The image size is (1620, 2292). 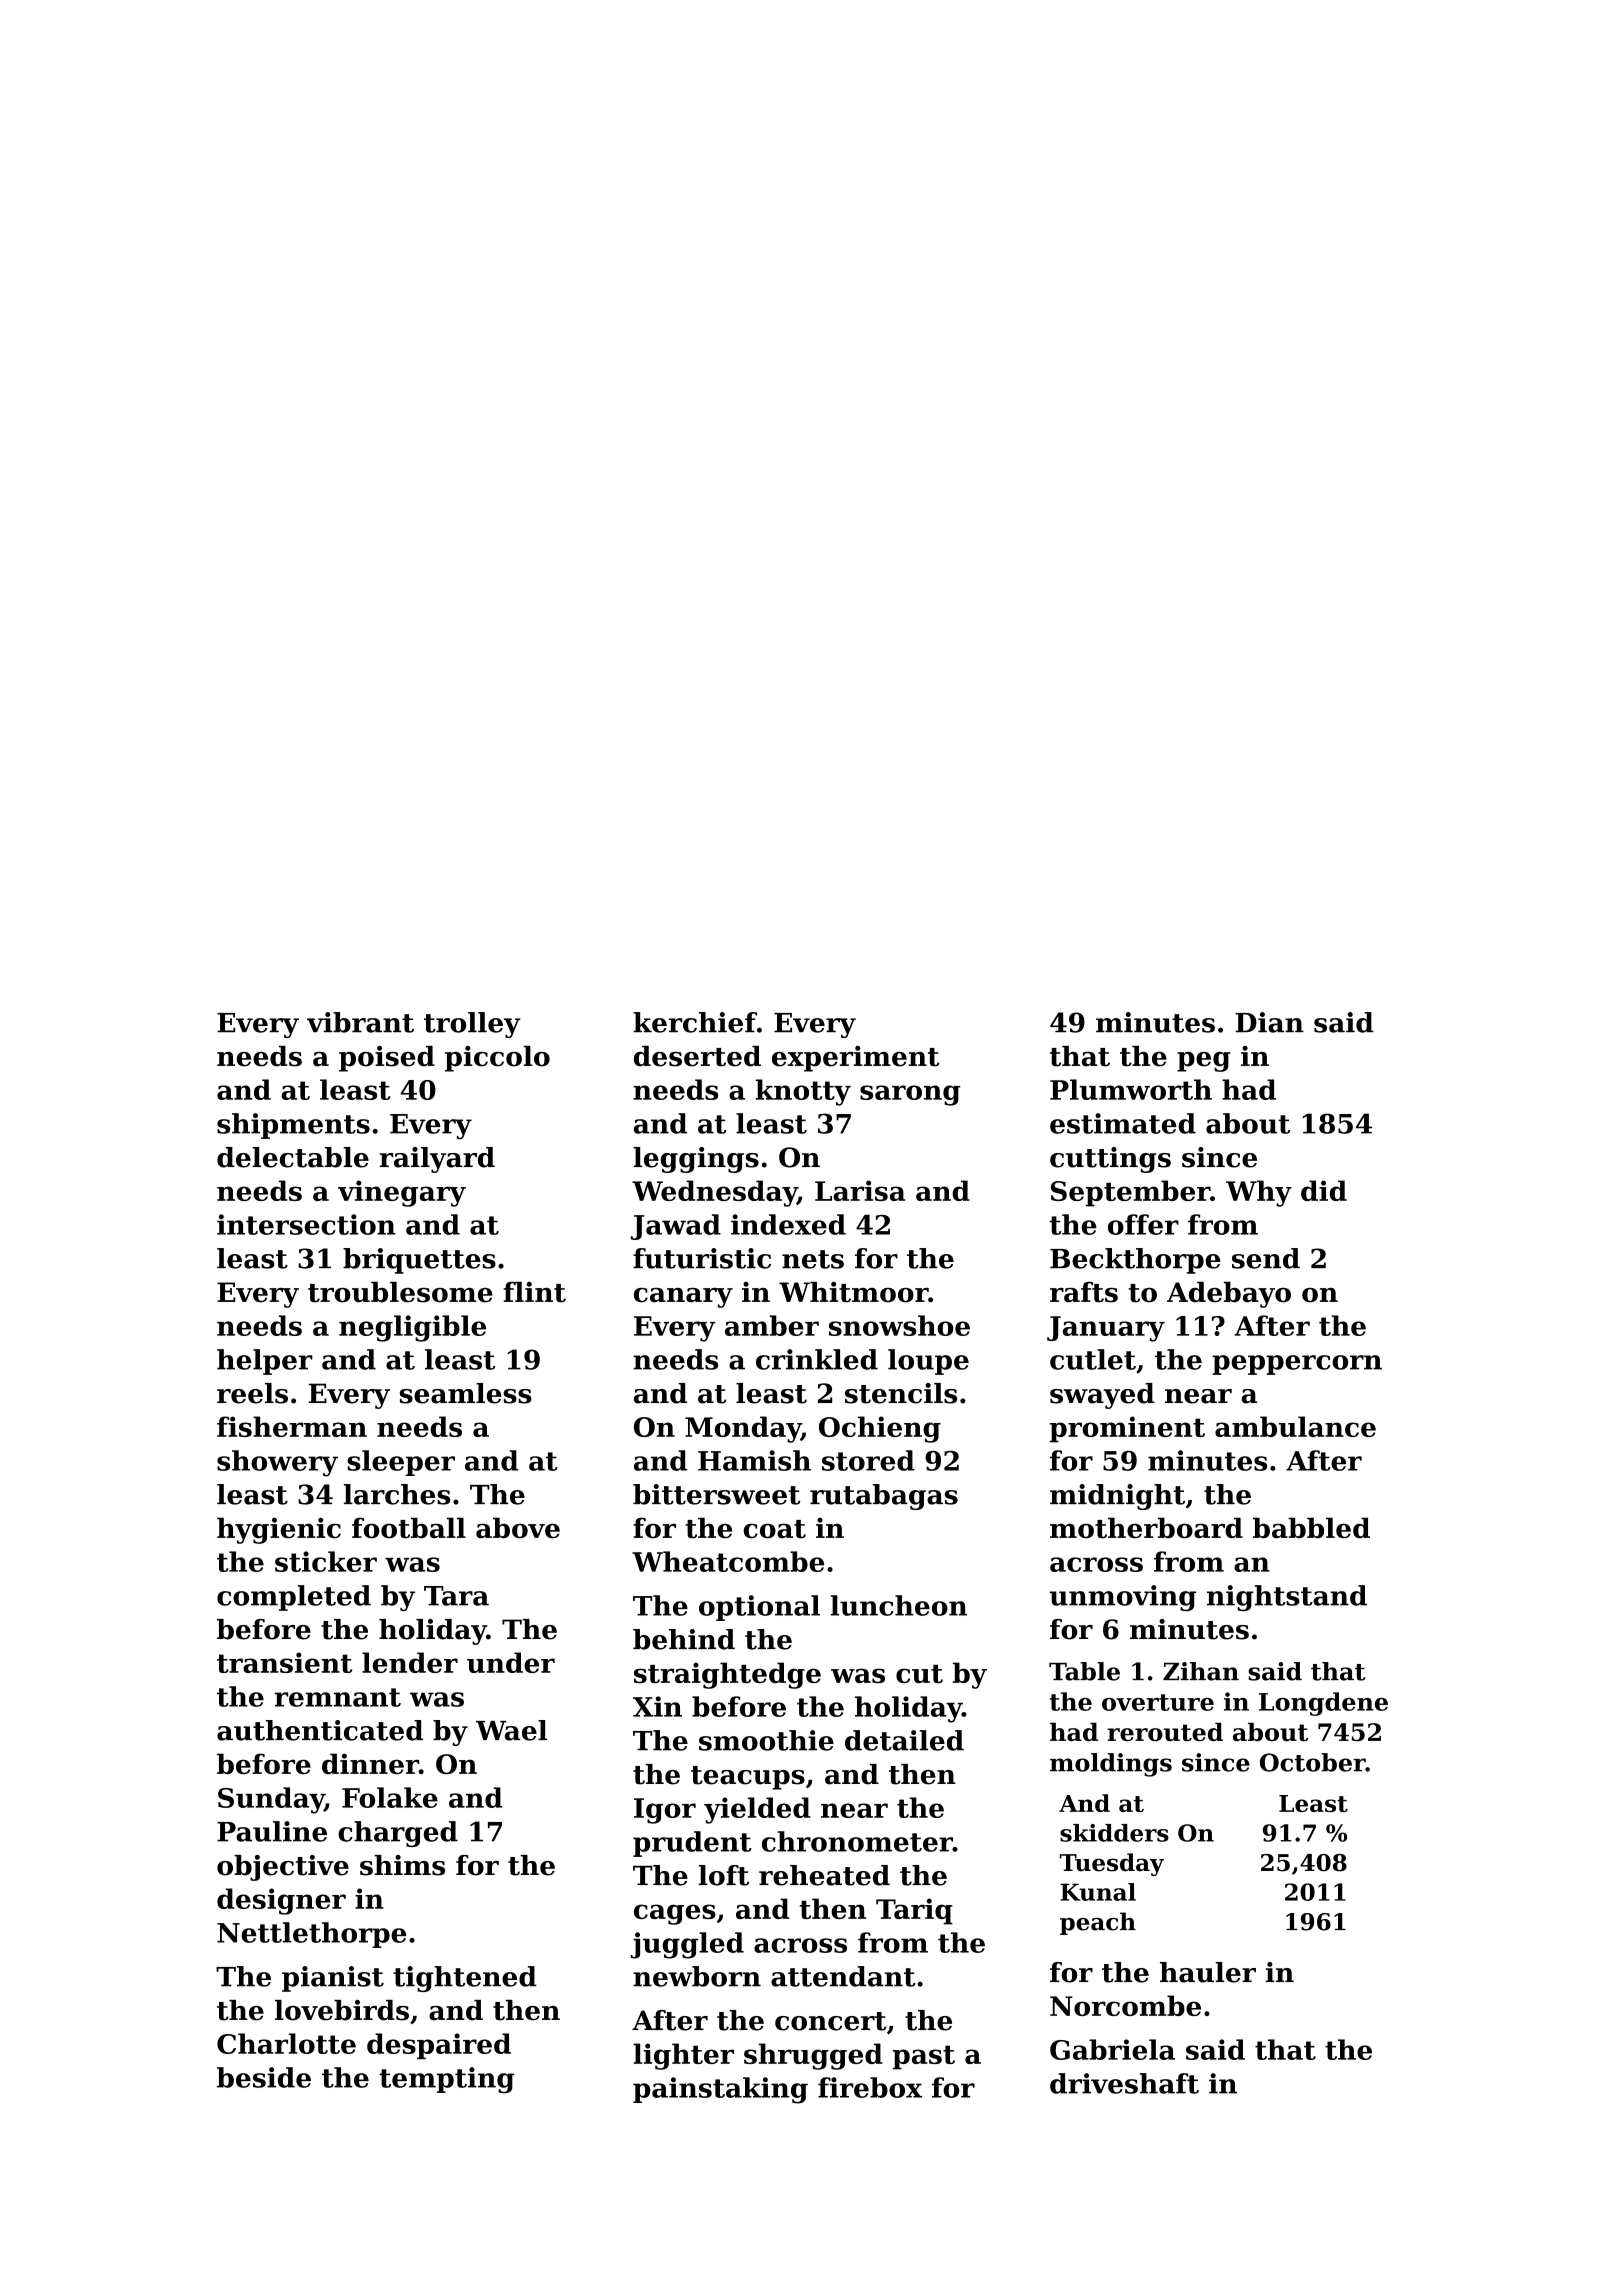 I want to click on futuristic, so click(x=702, y=1258).
